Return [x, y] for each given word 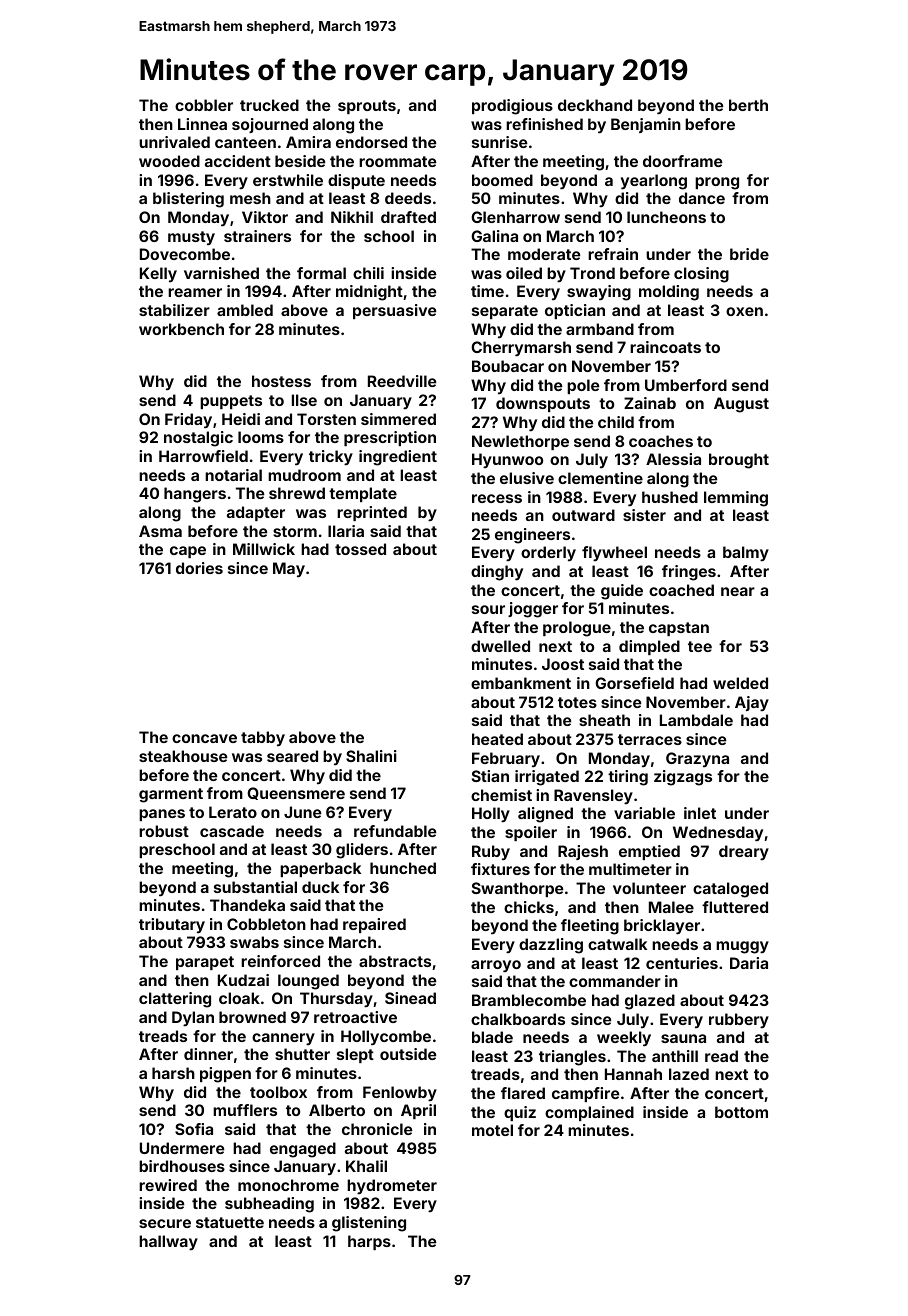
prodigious [512, 107]
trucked [269, 105]
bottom [741, 1112]
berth [748, 105]
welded [740, 683]
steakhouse [183, 756]
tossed [360, 549]
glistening [369, 1224]
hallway [168, 1242]
